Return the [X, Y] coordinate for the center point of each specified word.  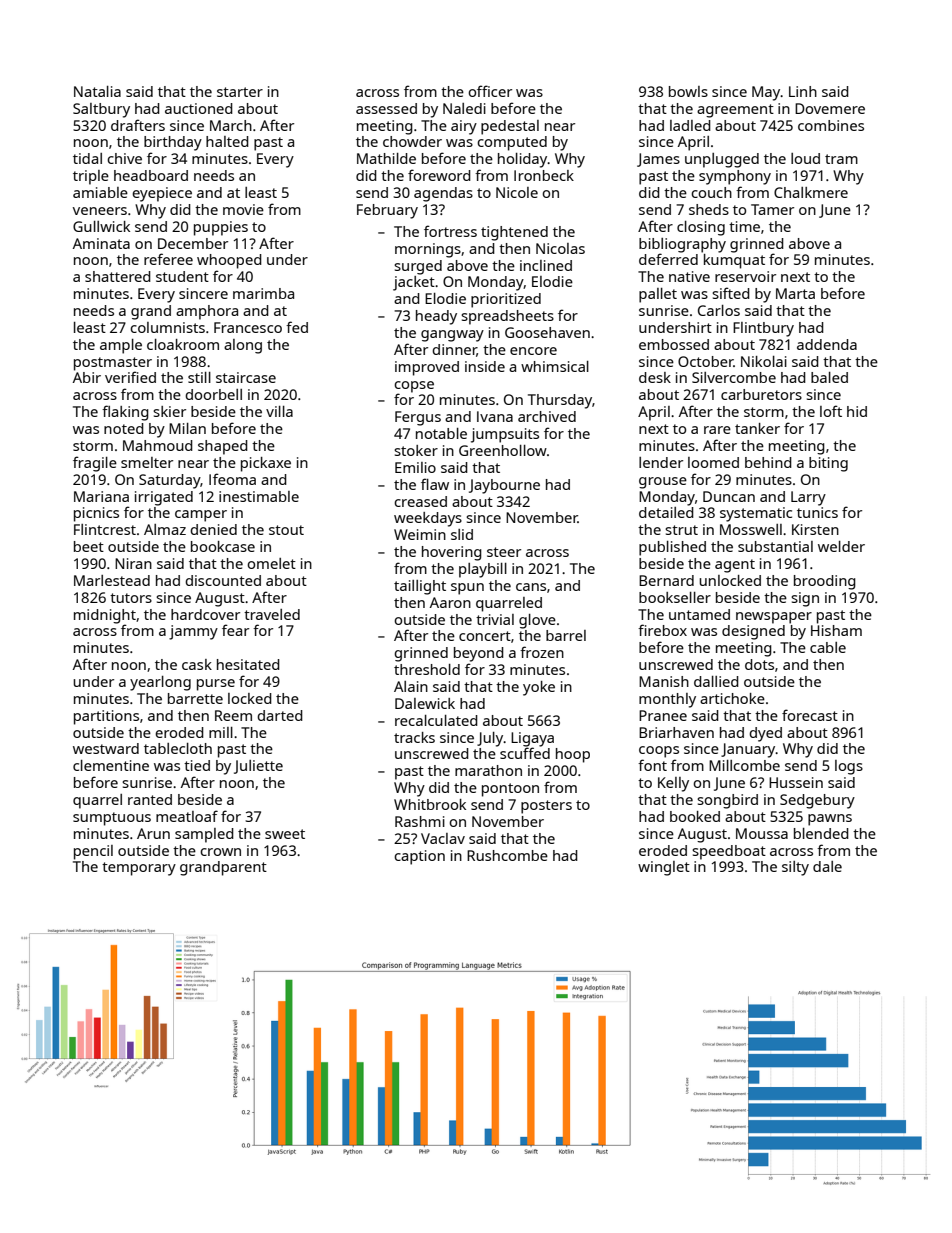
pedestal [510, 127]
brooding [825, 582]
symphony [735, 177]
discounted [223, 580]
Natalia [97, 91]
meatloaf [187, 816]
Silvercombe [734, 377]
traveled [272, 614]
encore [533, 351]
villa [279, 411]
